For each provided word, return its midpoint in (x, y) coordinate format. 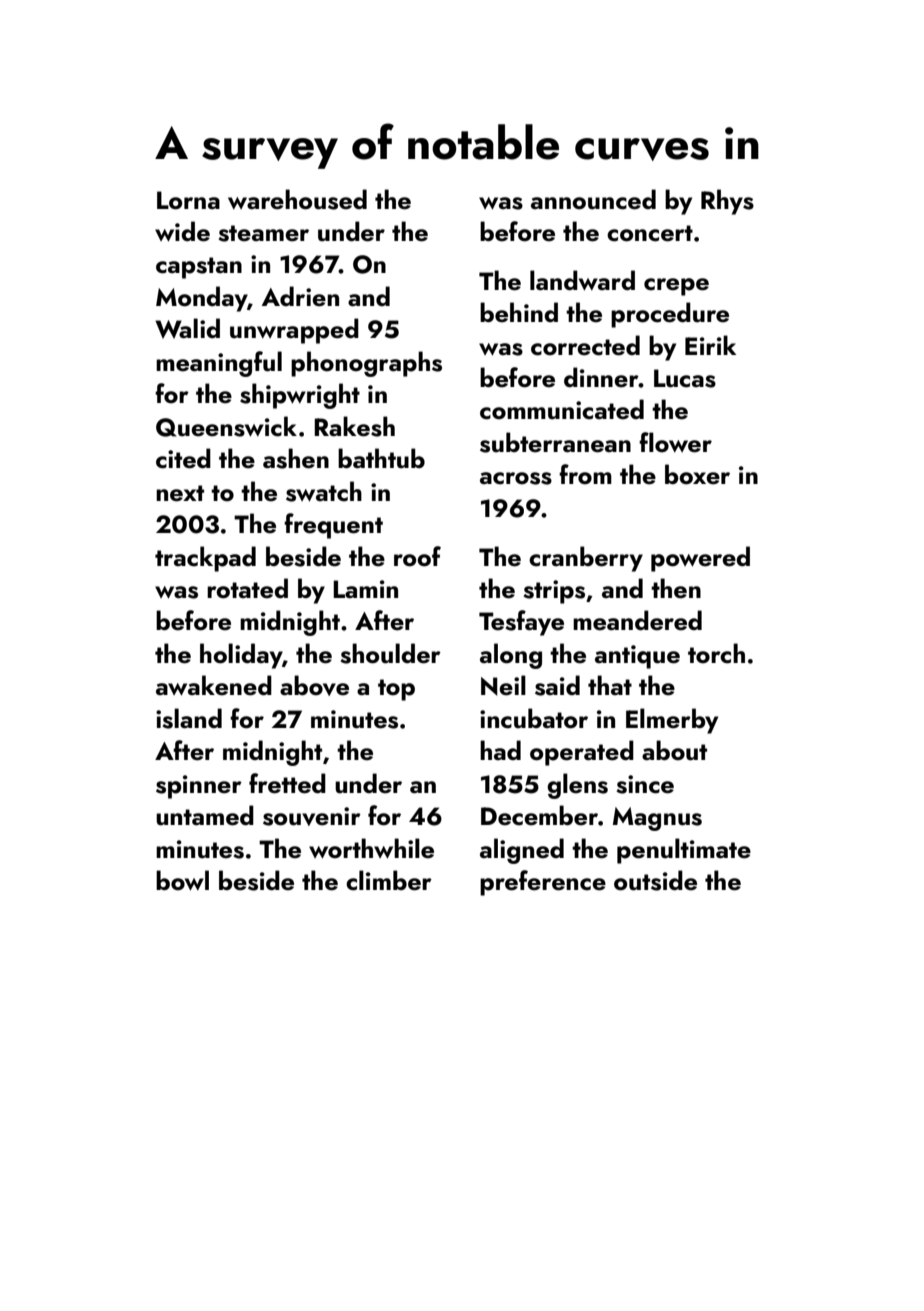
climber (389, 880)
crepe (676, 287)
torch (716, 653)
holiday (241, 656)
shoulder (390, 653)
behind (519, 312)
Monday (202, 299)
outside (655, 880)
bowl (182, 880)
